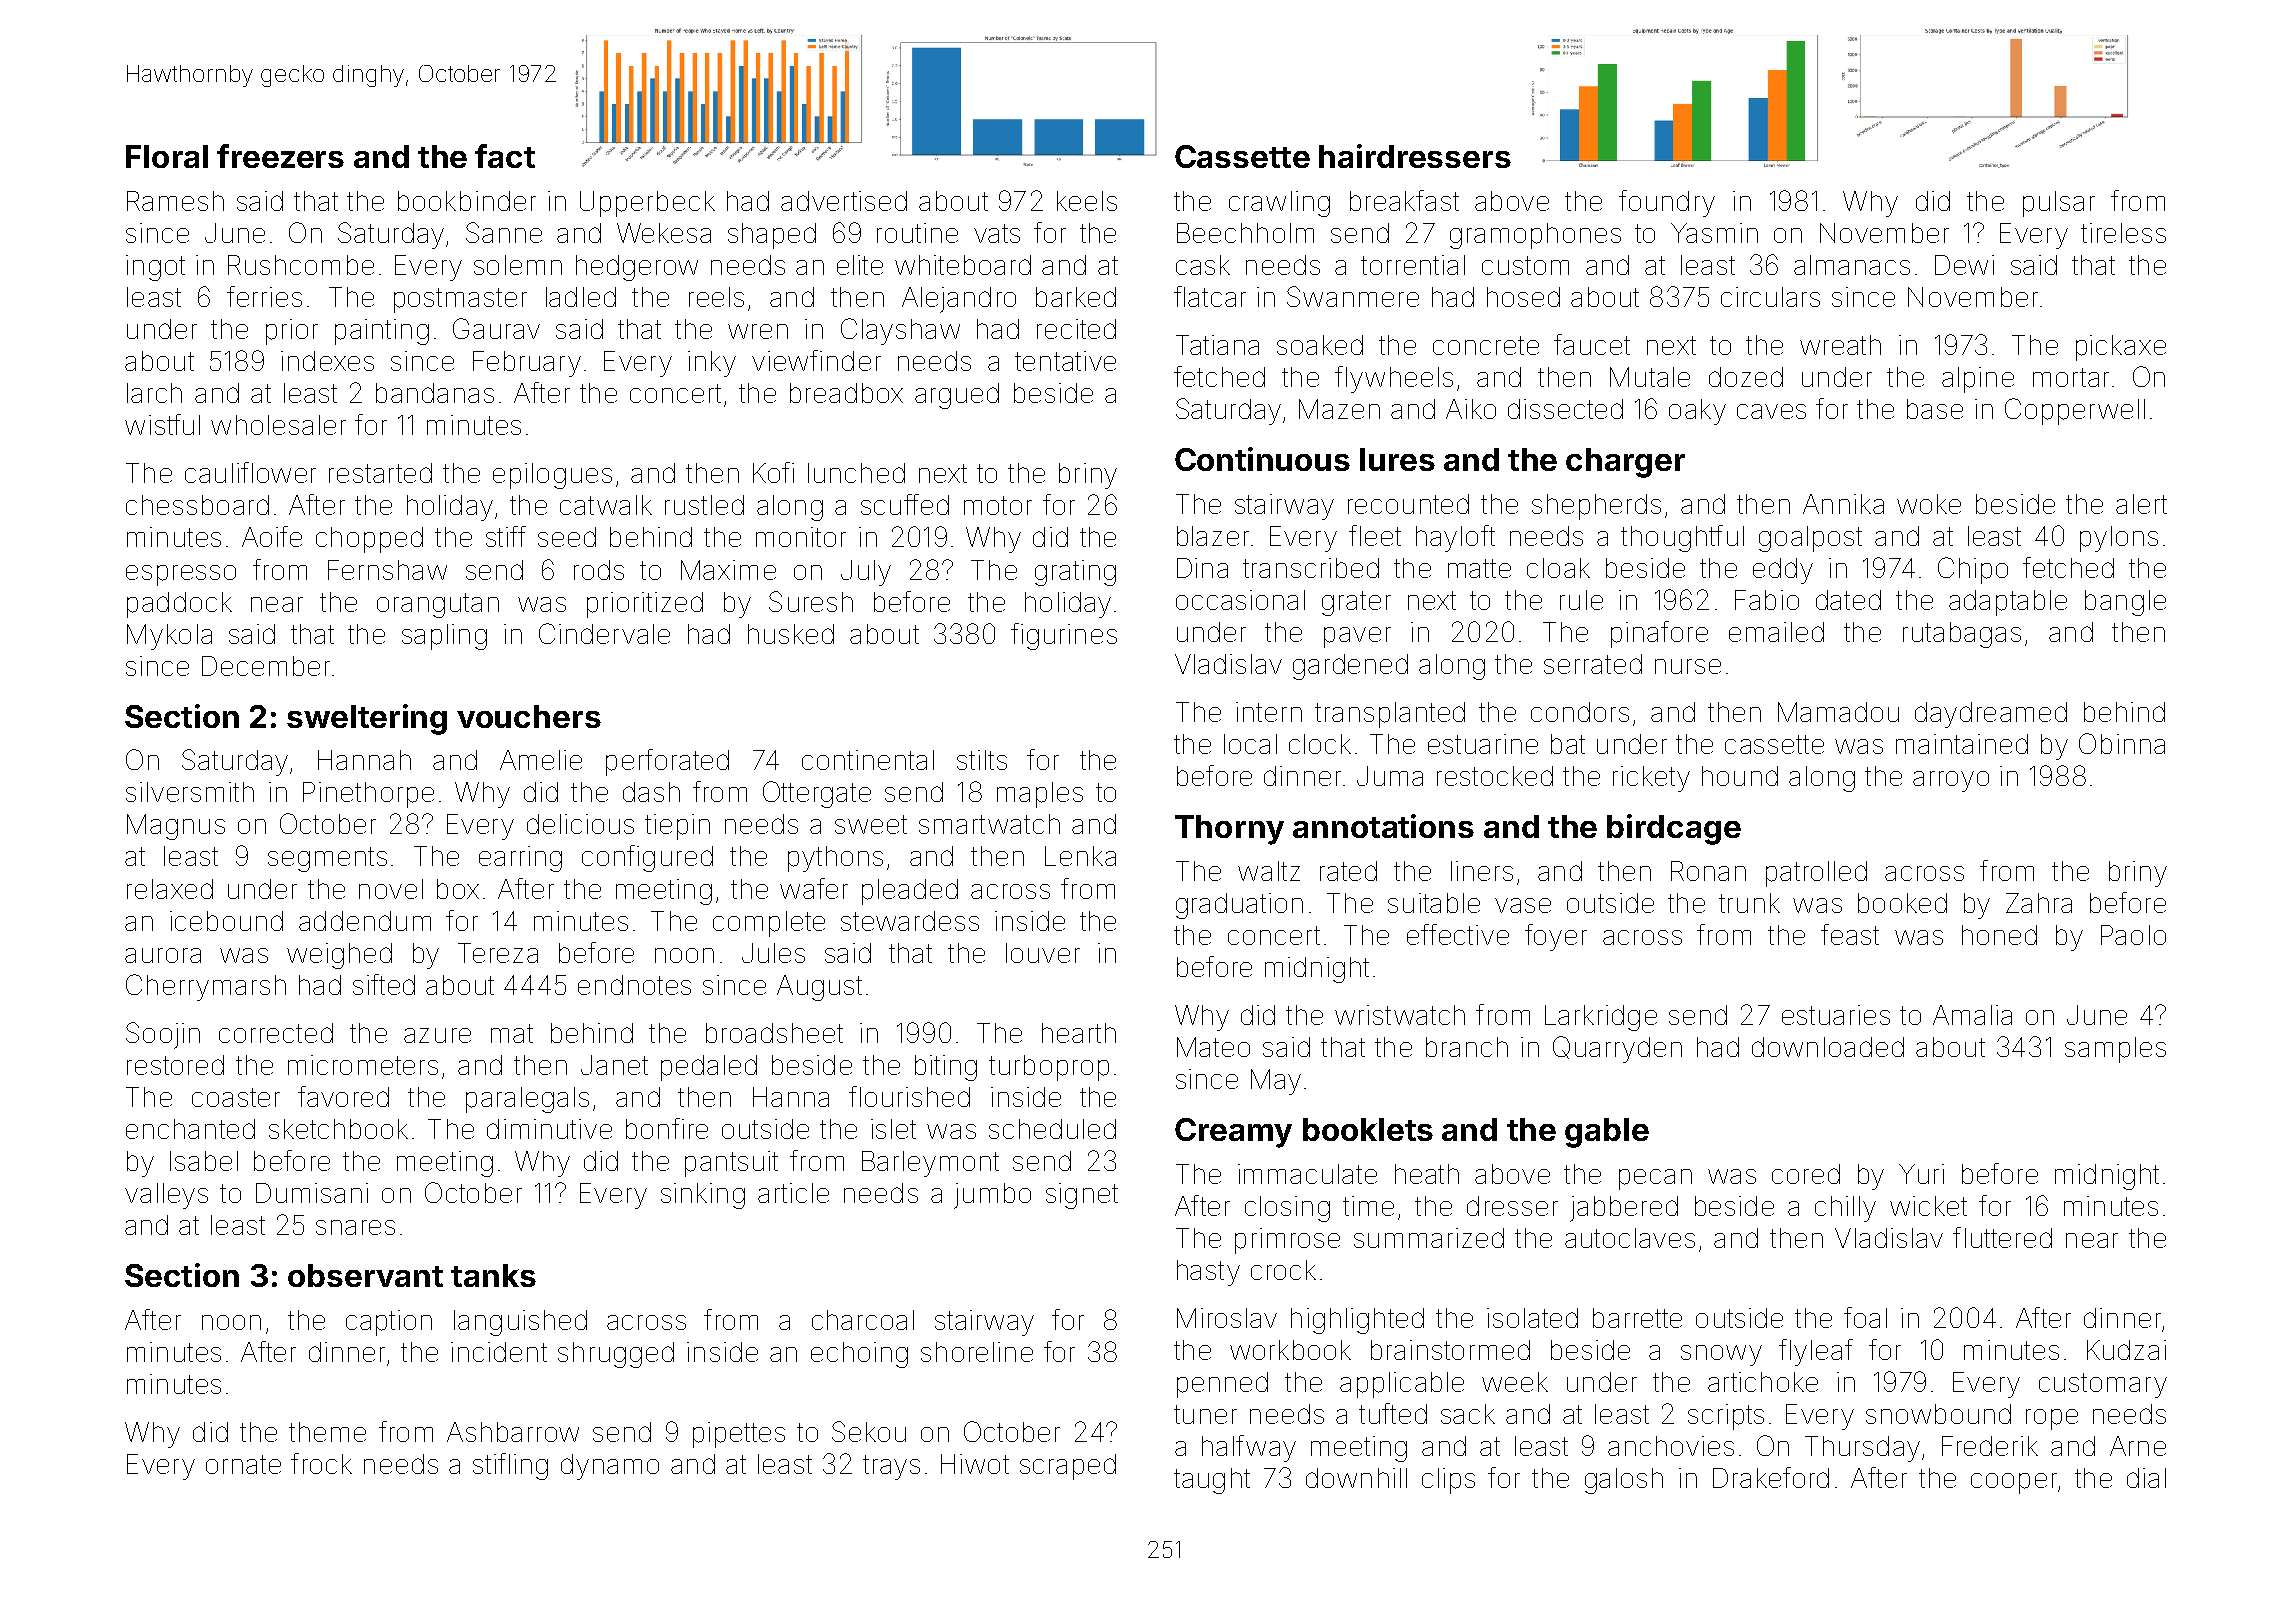 This document has height=1620, width=2292. Describe the element at coordinates (2075, 411) in the document. I see `Copperwell` at that location.
